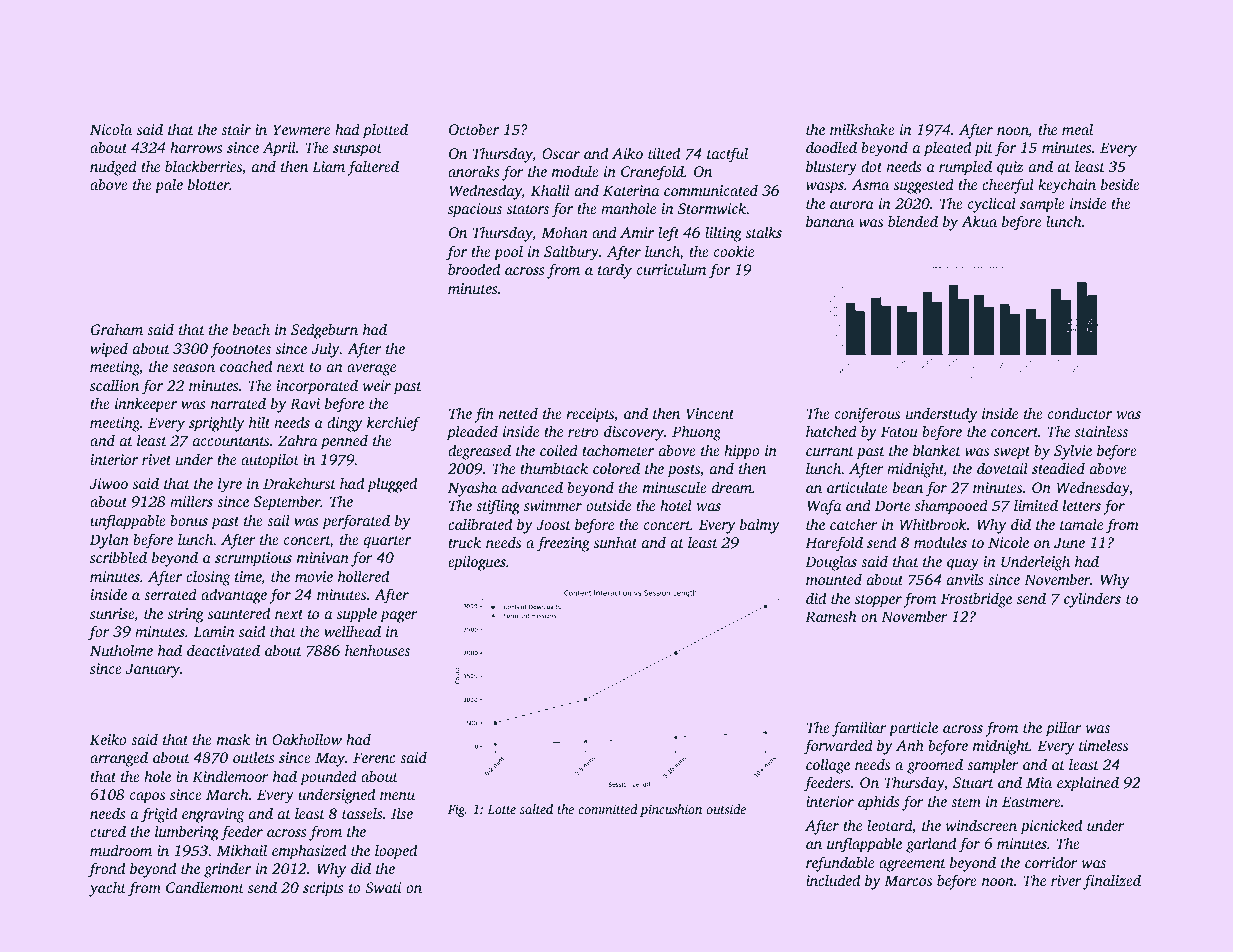  What do you see at coordinates (664, 153) in the screenshot?
I see `tilted` at bounding box center [664, 153].
